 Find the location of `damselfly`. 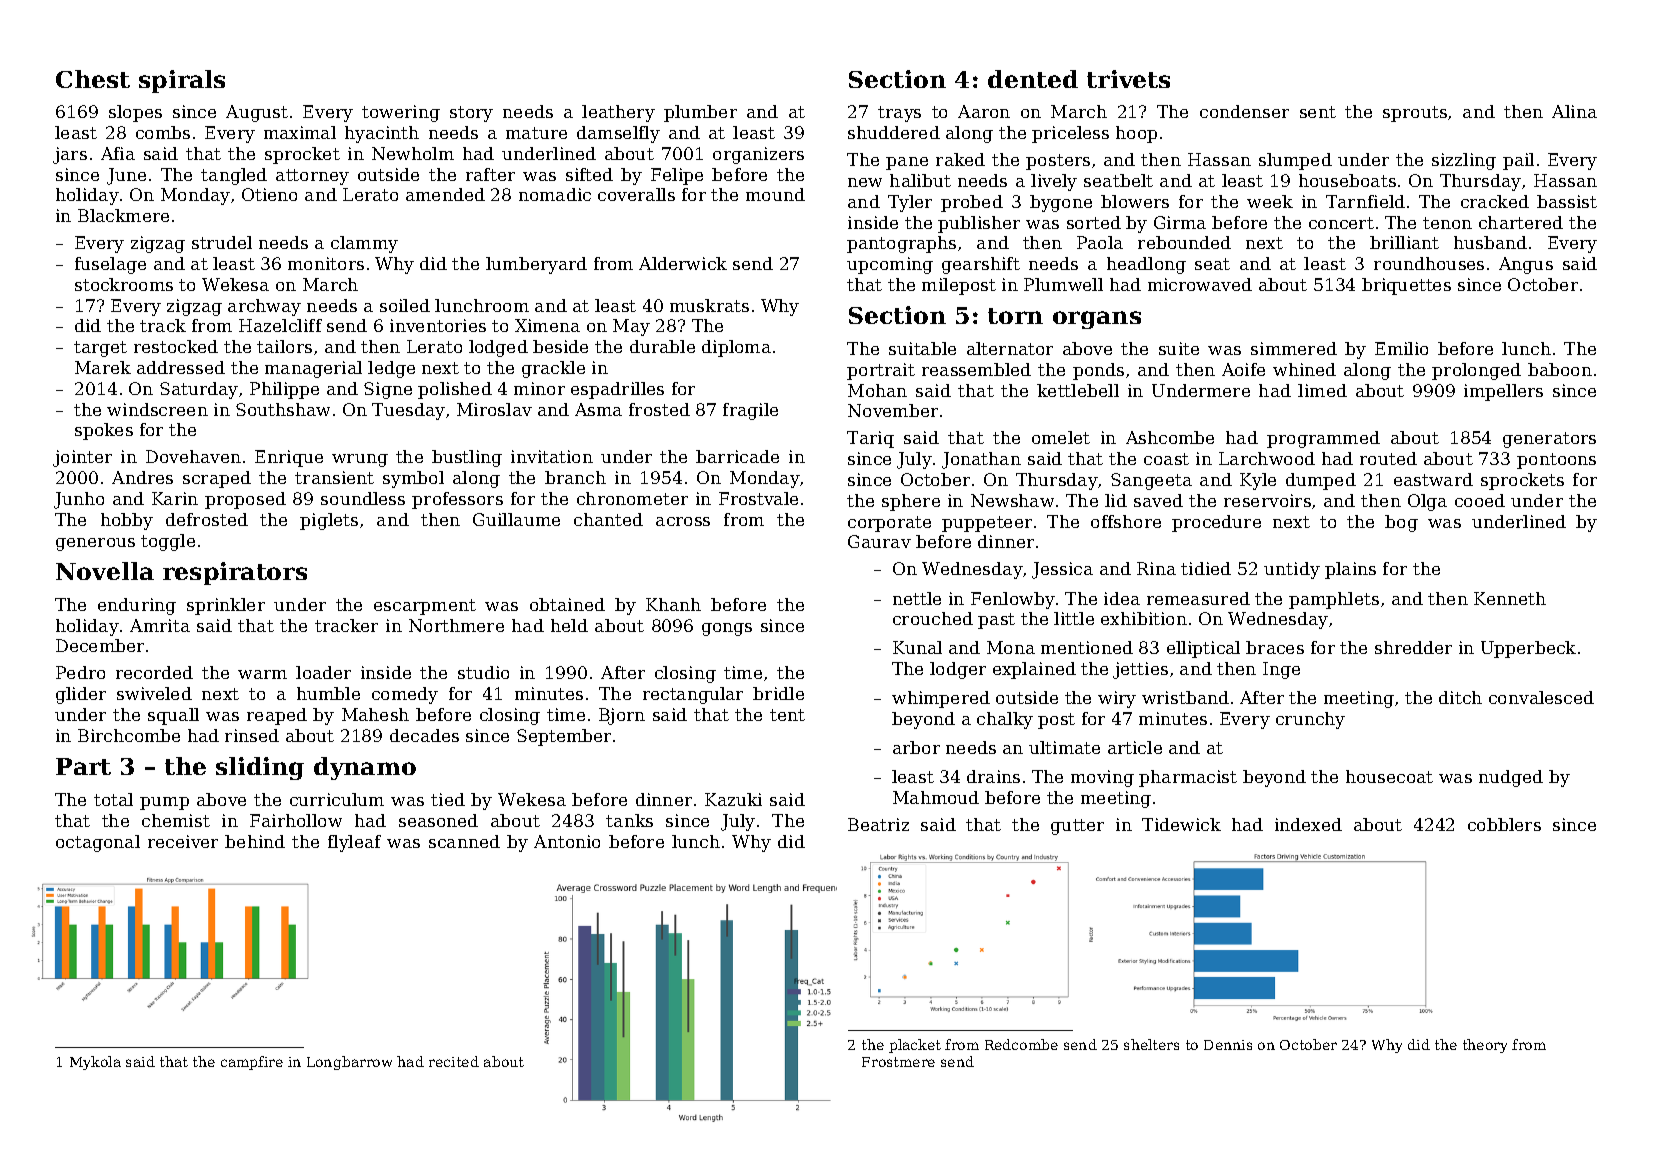

damselfly is located at coordinates (618, 134).
